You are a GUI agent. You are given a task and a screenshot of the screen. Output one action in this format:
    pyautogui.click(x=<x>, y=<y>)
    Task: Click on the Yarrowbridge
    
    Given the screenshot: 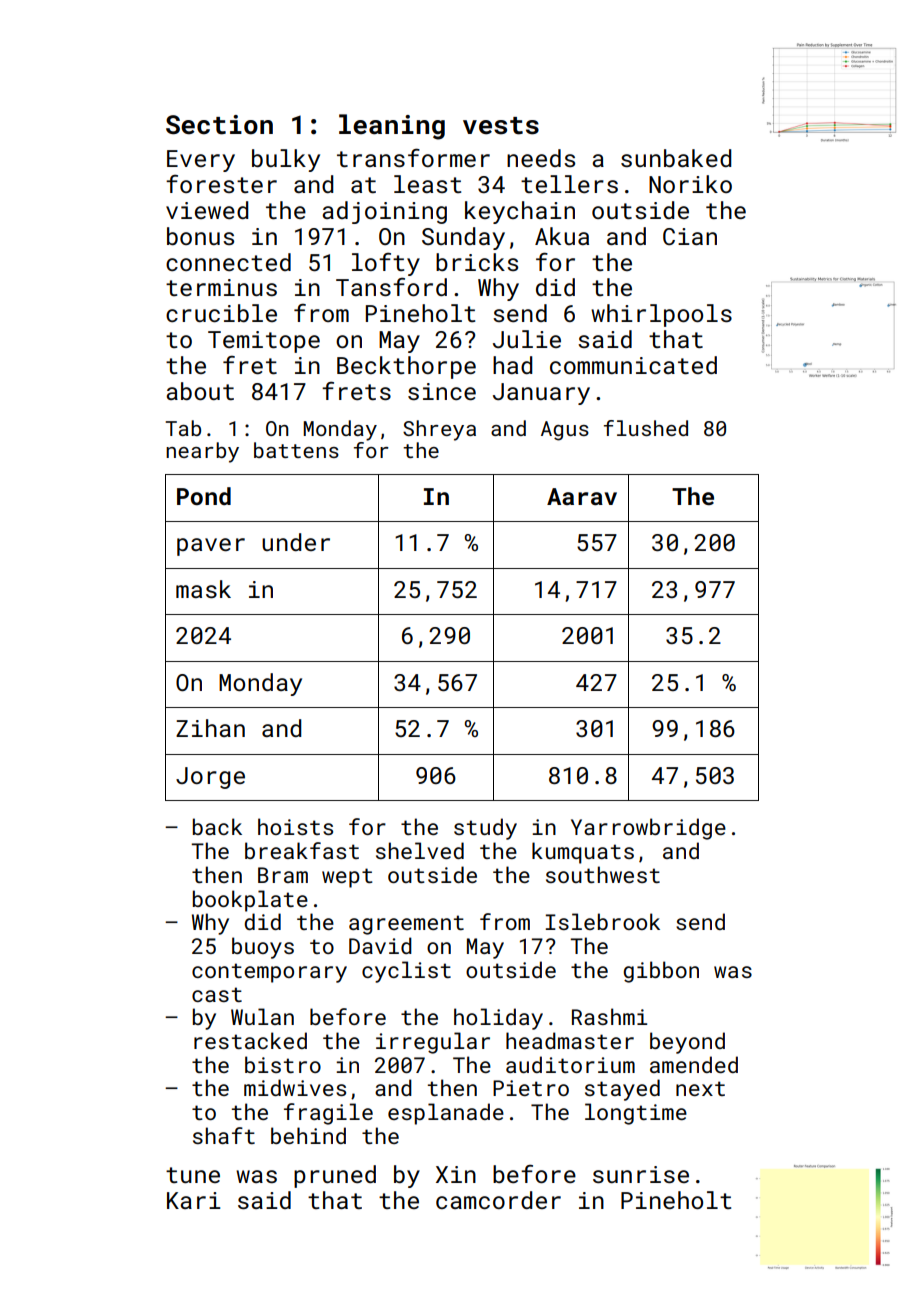 What is the action you would take?
    pyautogui.click(x=648, y=829)
